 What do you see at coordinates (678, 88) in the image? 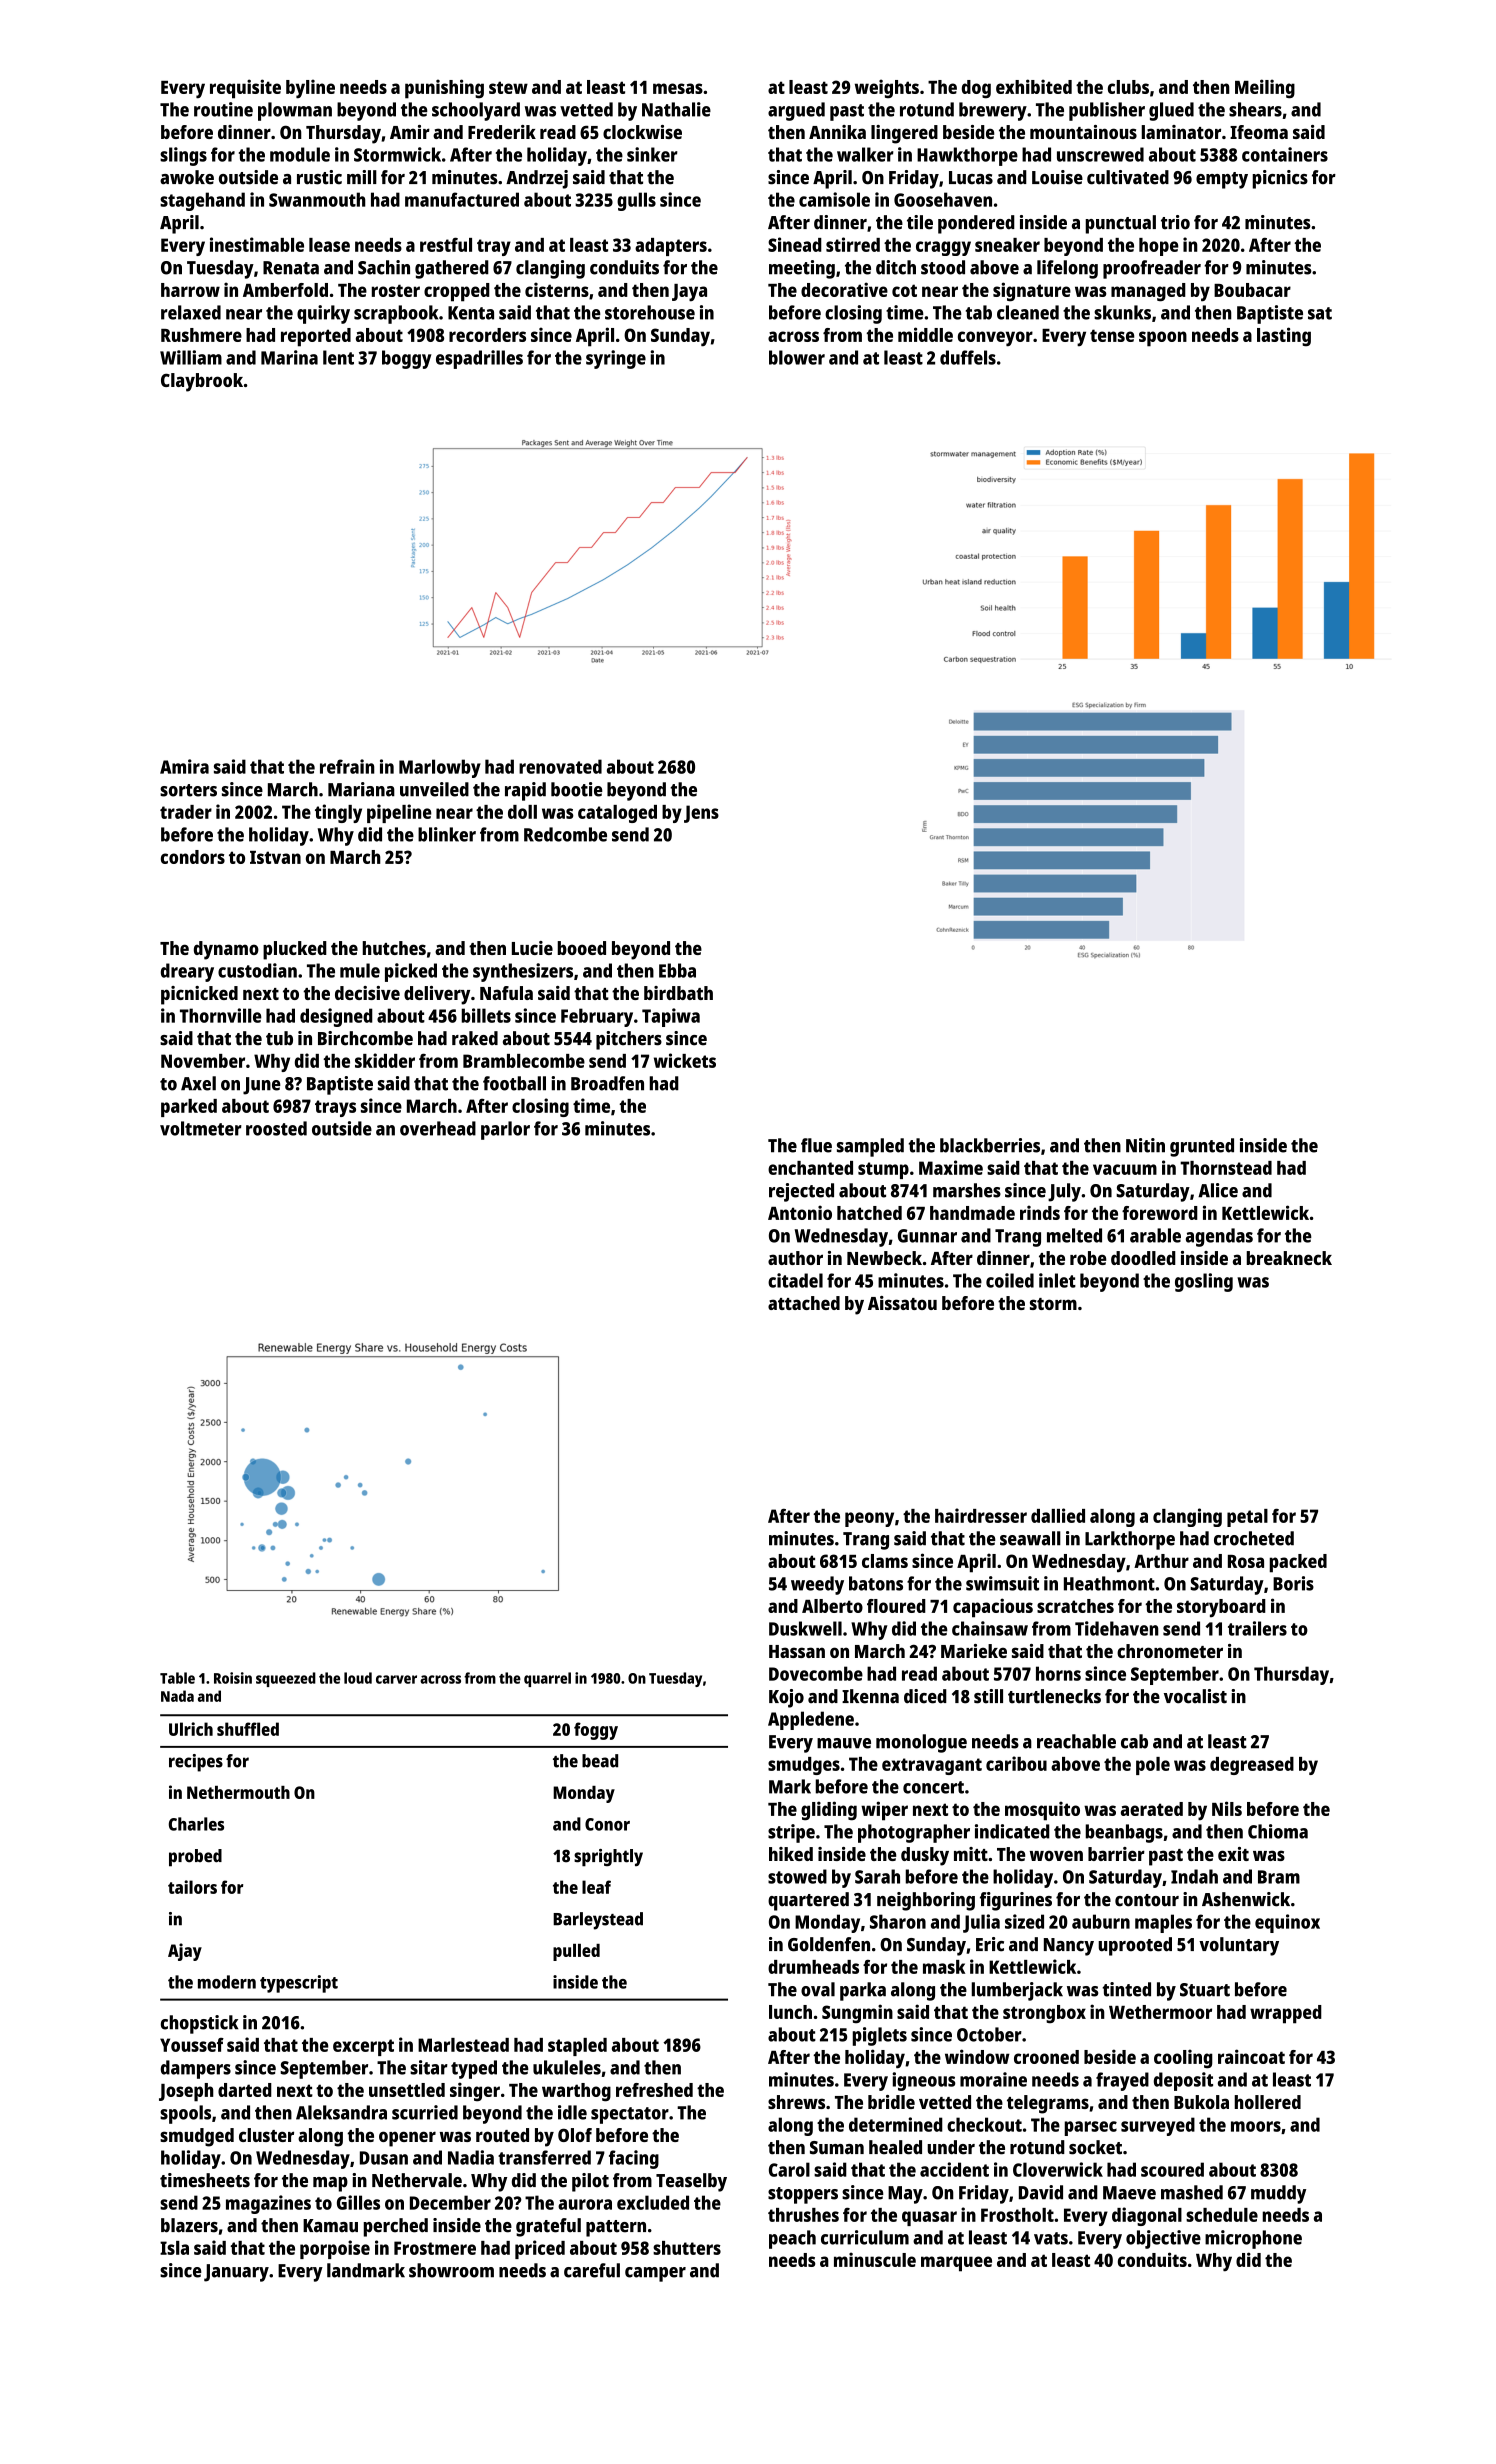
I see `mesas` at bounding box center [678, 88].
